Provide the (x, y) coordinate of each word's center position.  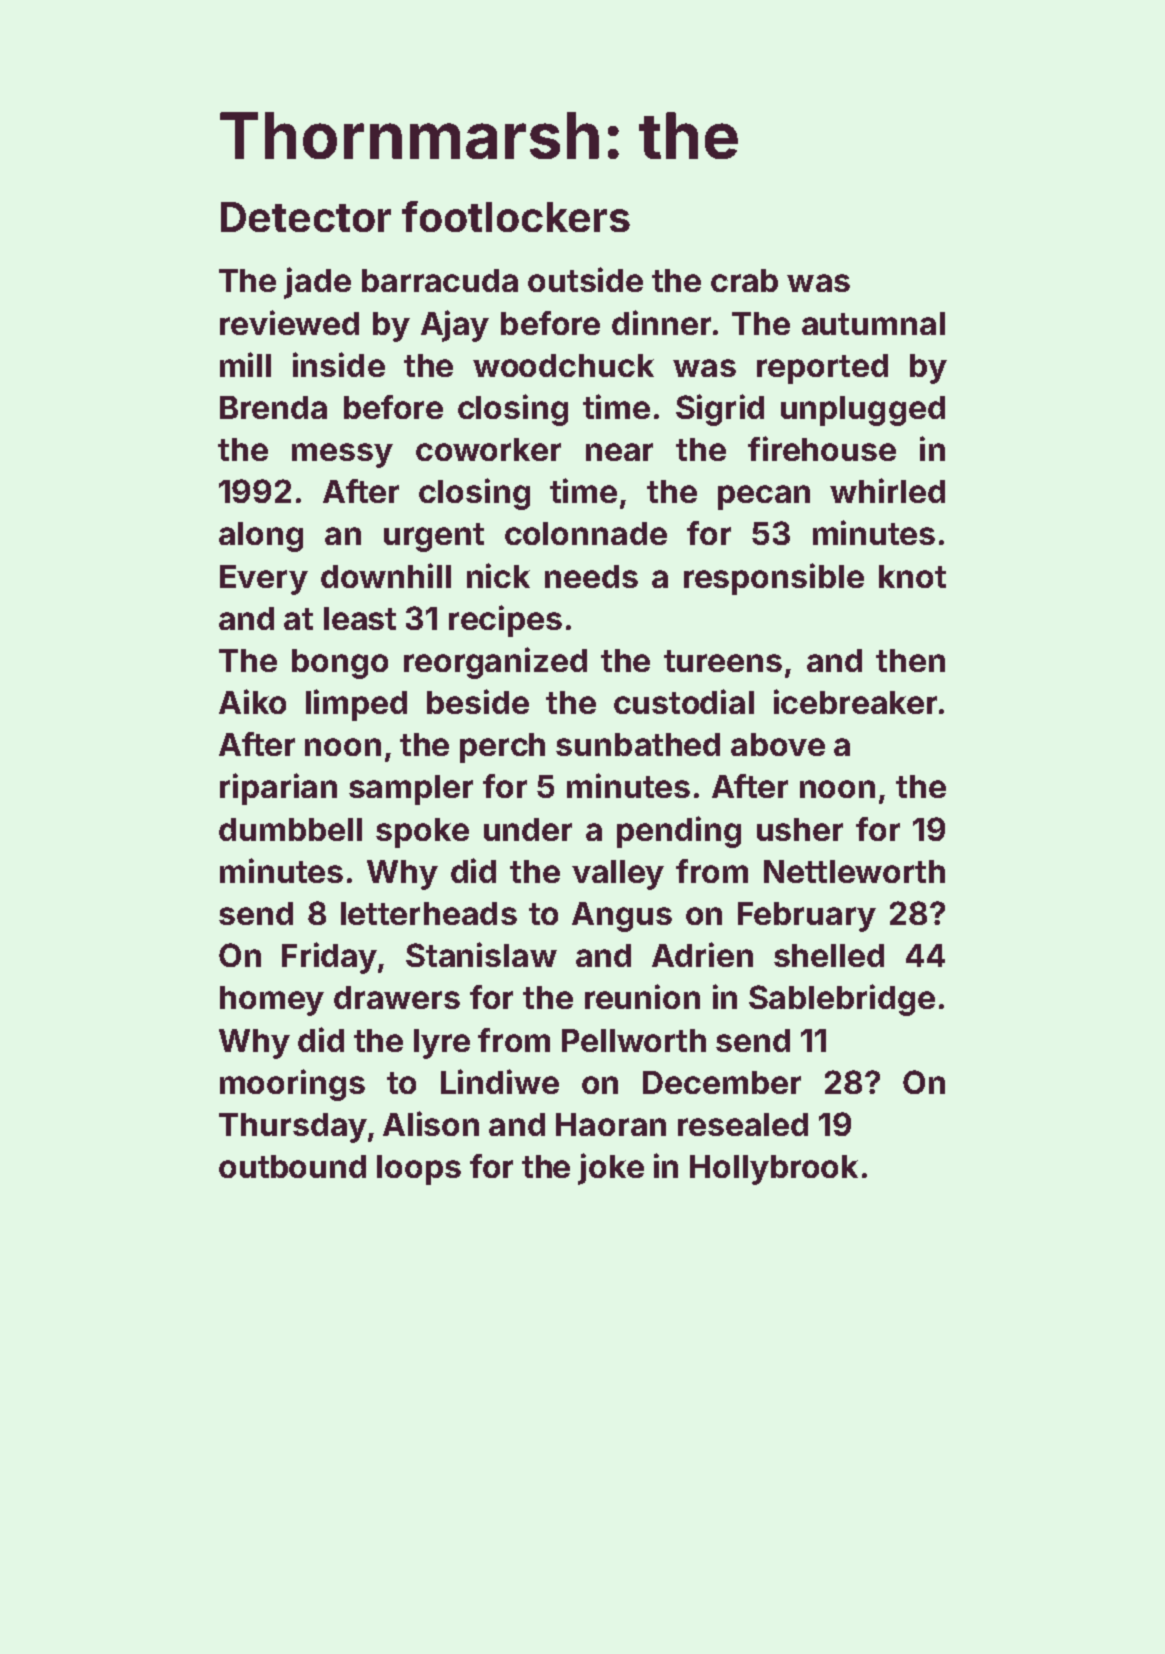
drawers (397, 997)
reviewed (289, 322)
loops (419, 1170)
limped (356, 705)
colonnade (586, 533)
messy (342, 455)
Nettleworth (854, 871)
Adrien (702, 954)
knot (912, 576)
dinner (661, 322)
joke (611, 1169)
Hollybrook (774, 1170)
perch (502, 748)
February (807, 917)
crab (744, 280)
